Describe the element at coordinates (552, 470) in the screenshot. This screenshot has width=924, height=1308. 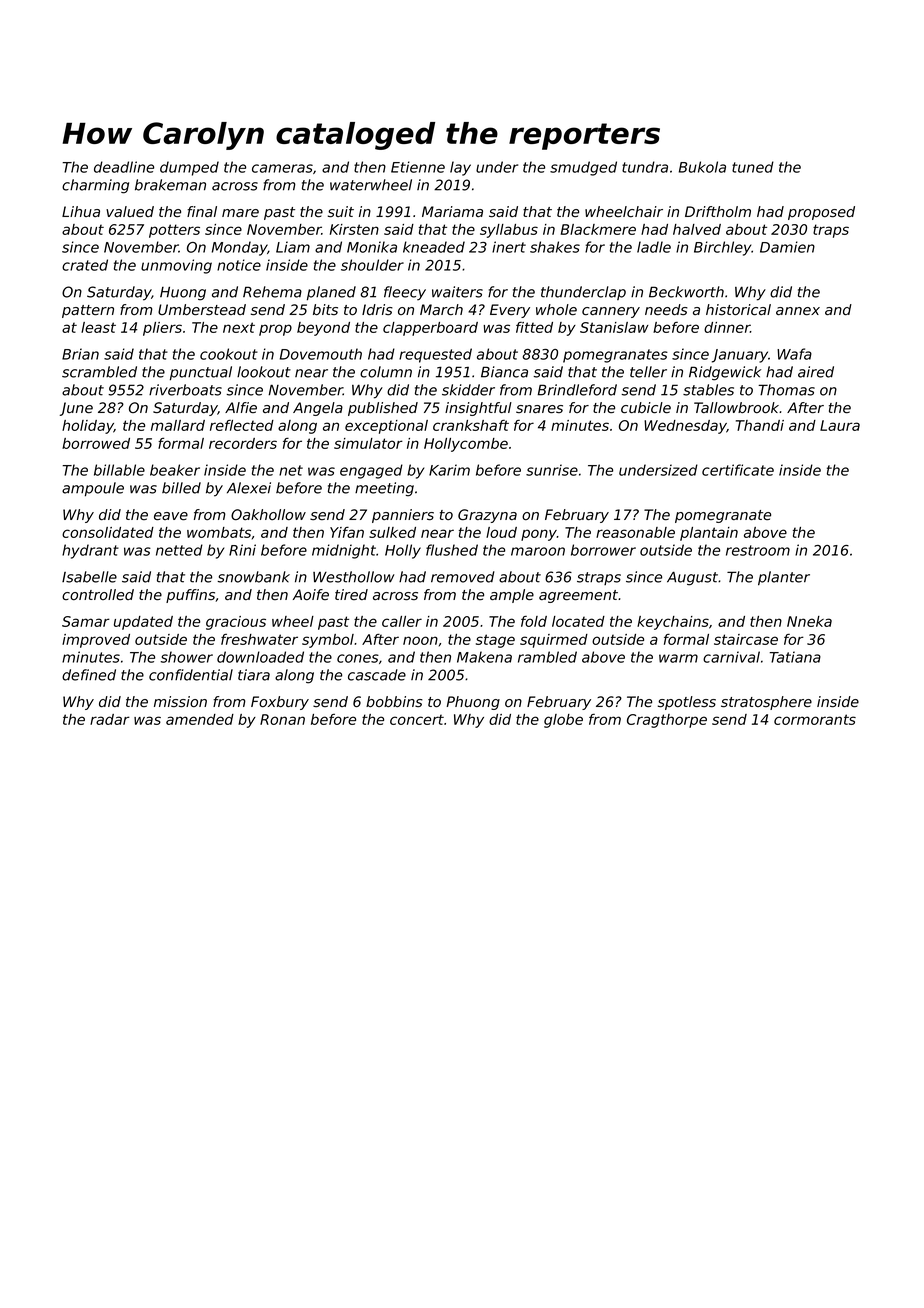
I see `sunrise` at that location.
